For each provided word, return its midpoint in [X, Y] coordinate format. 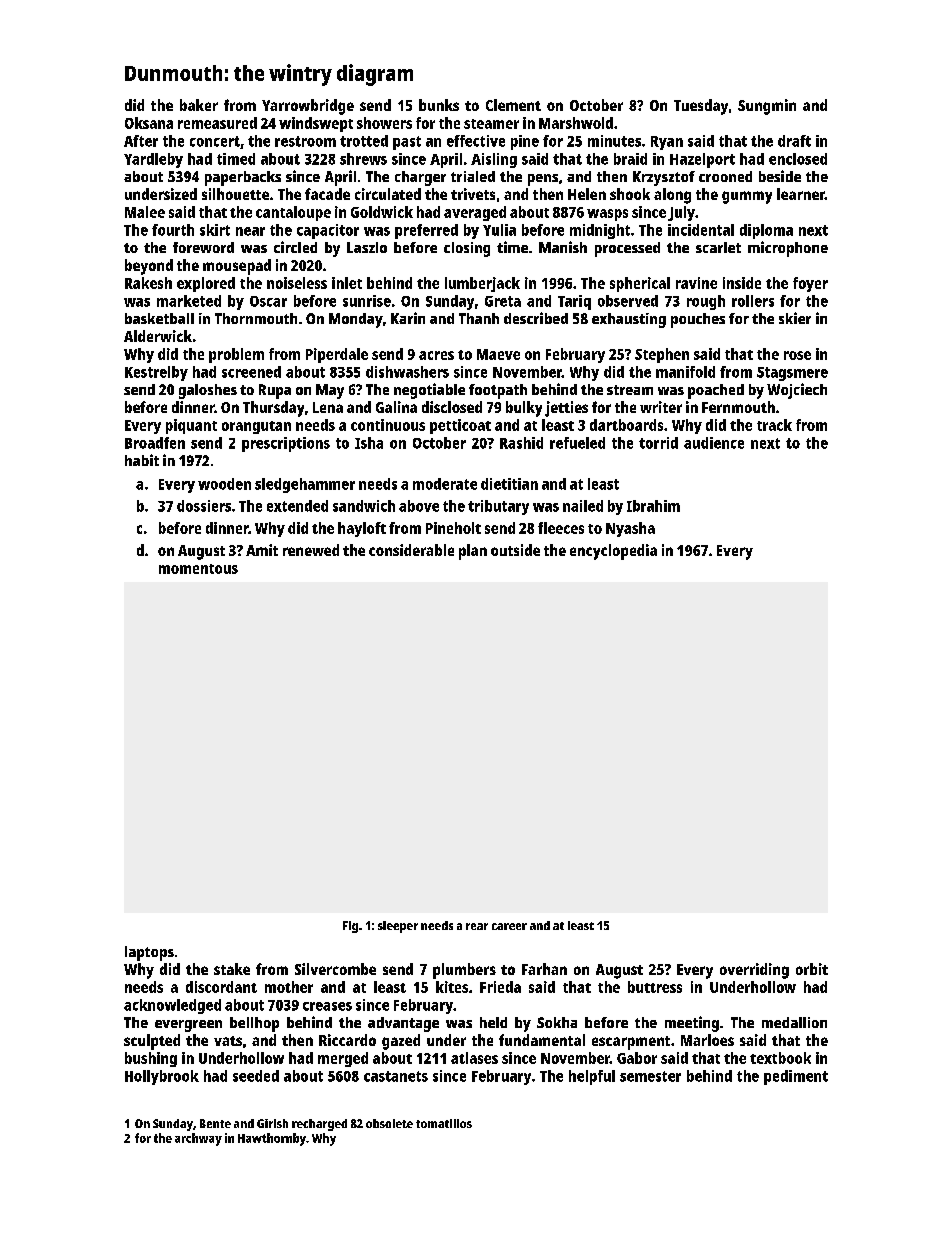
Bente [215, 1123]
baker [199, 105]
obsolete [389, 1123]
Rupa [275, 391]
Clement [513, 105]
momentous [198, 569]
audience [714, 443]
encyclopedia [613, 552]
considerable [411, 550]
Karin [408, 318]
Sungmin [767, 107]
